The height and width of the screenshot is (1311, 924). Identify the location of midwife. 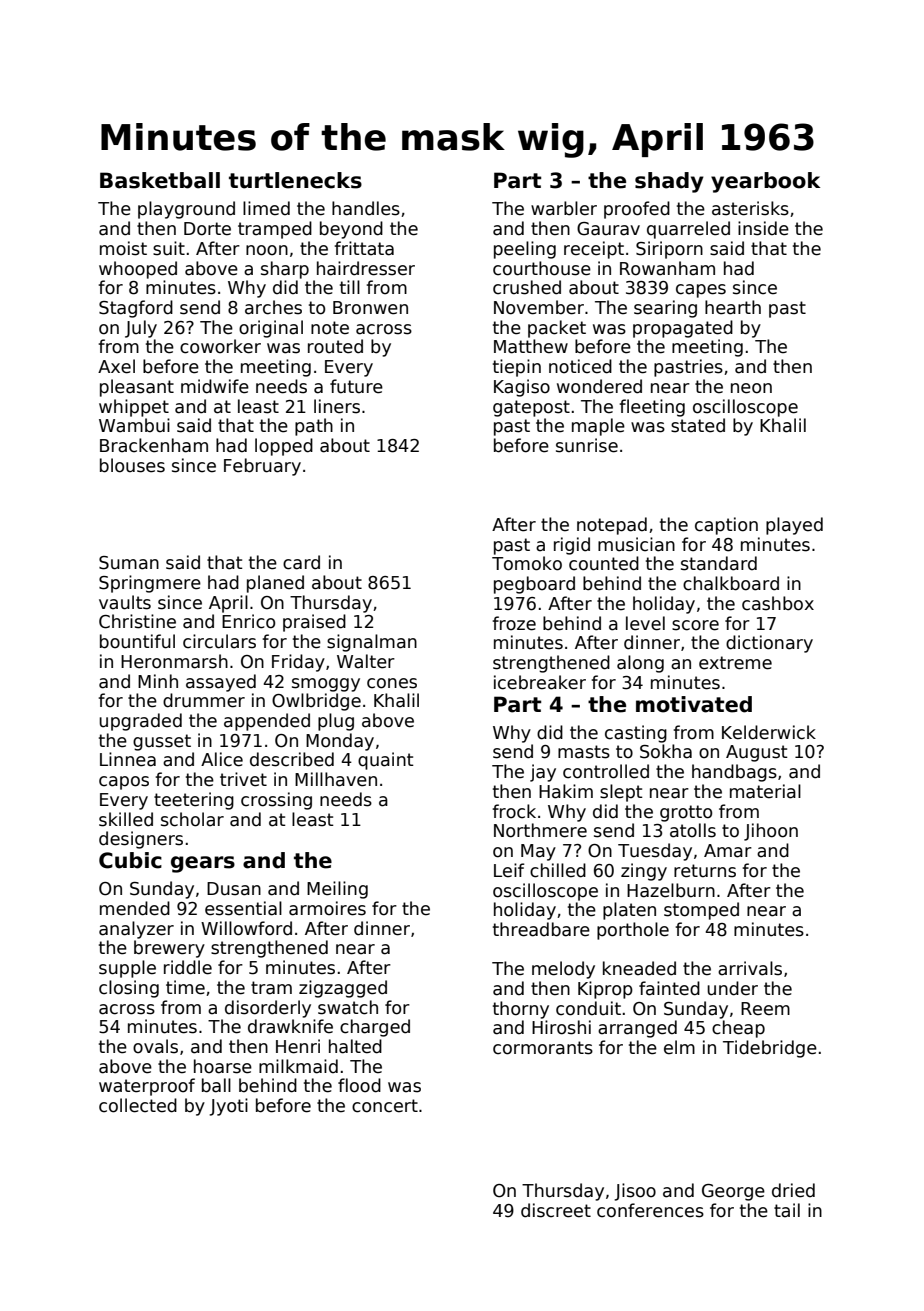
(215, 386).
